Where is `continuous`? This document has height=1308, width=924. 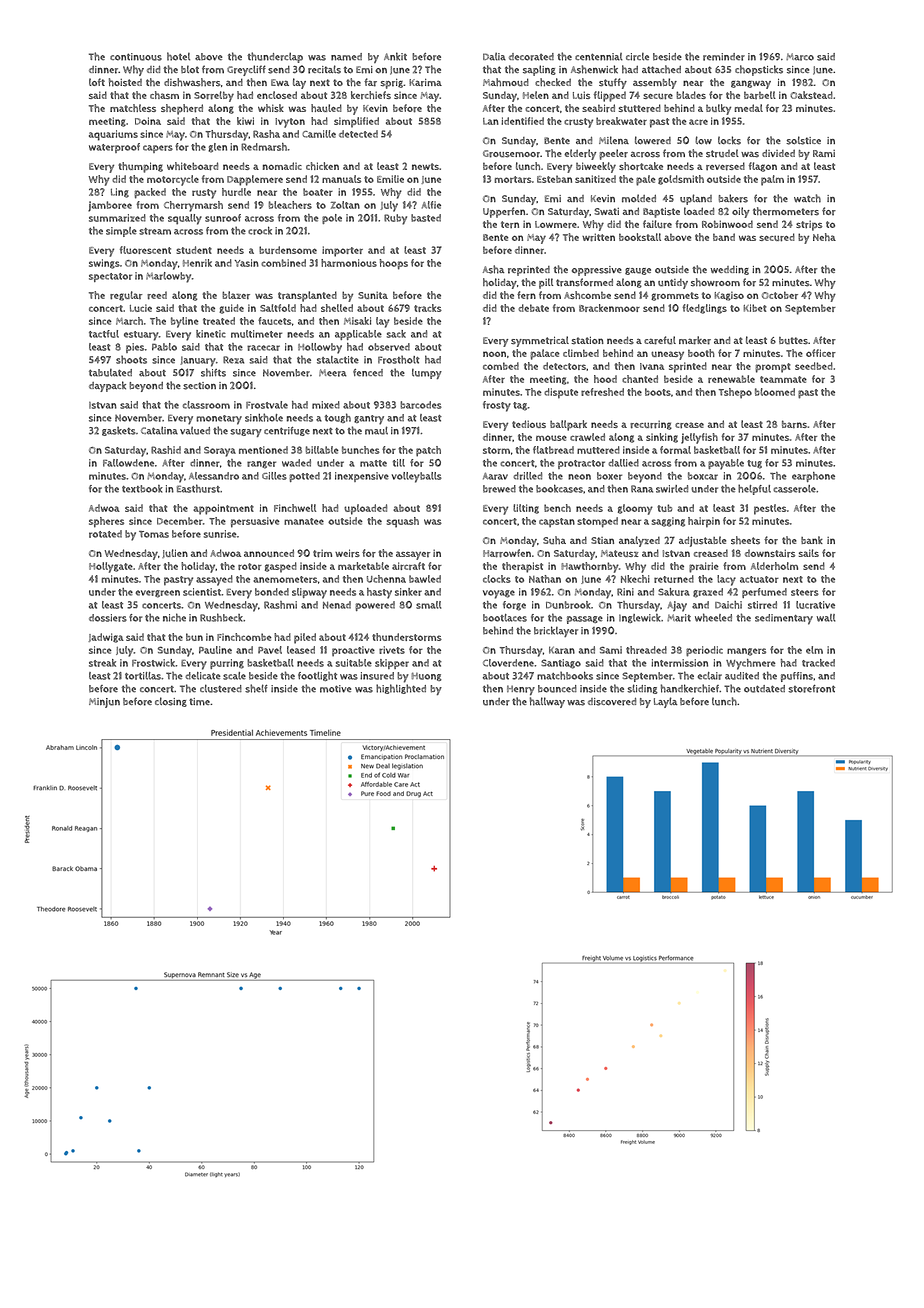 continuous is located at coordinates (136, 57).
